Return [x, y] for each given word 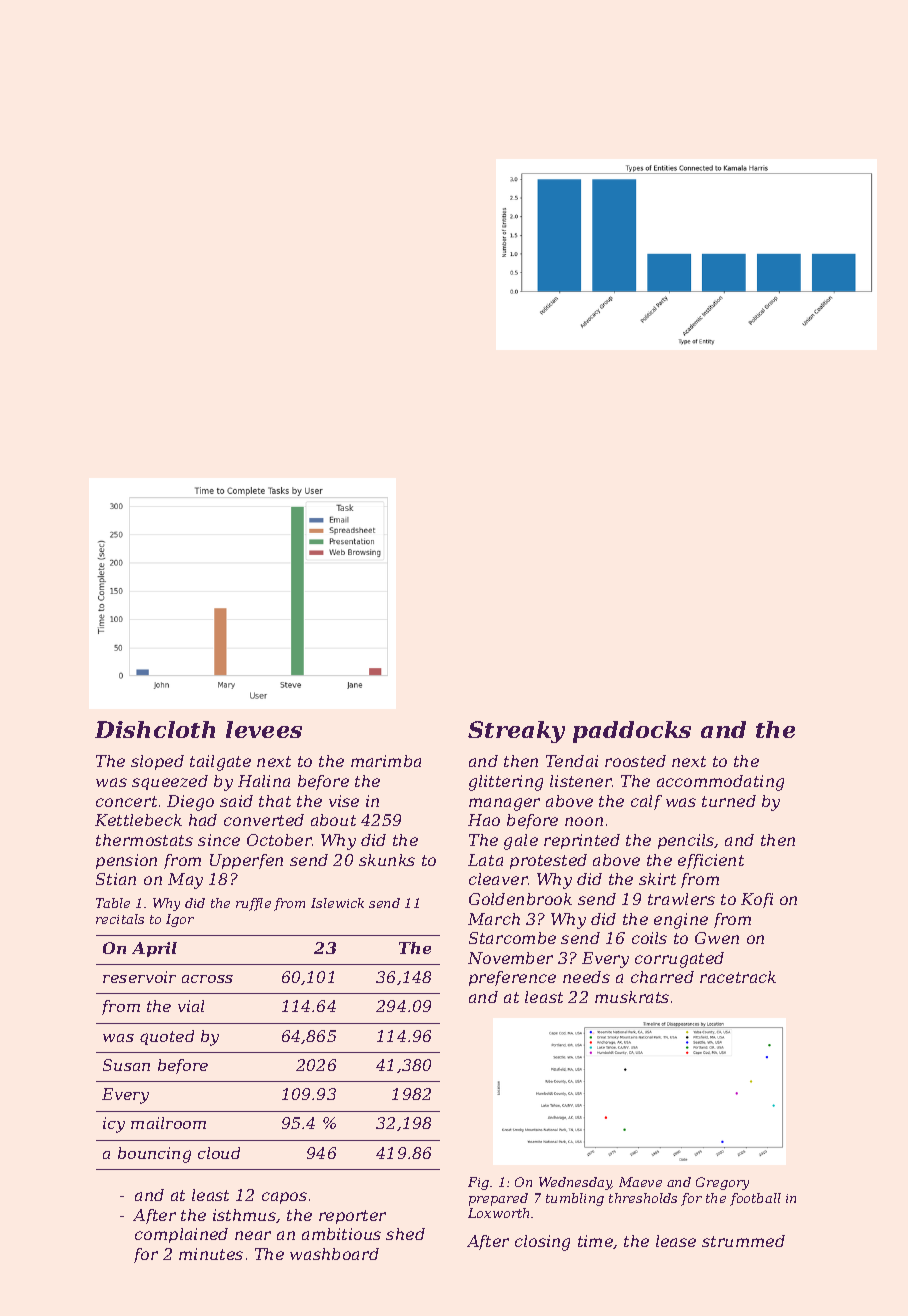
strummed [743, 1241]
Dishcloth [155, 729]
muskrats [632, 997]
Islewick [337, 903]
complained [181, 1235]
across [207, 979]
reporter [352, 1217]
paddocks [632, 732]
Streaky [516, 732]
